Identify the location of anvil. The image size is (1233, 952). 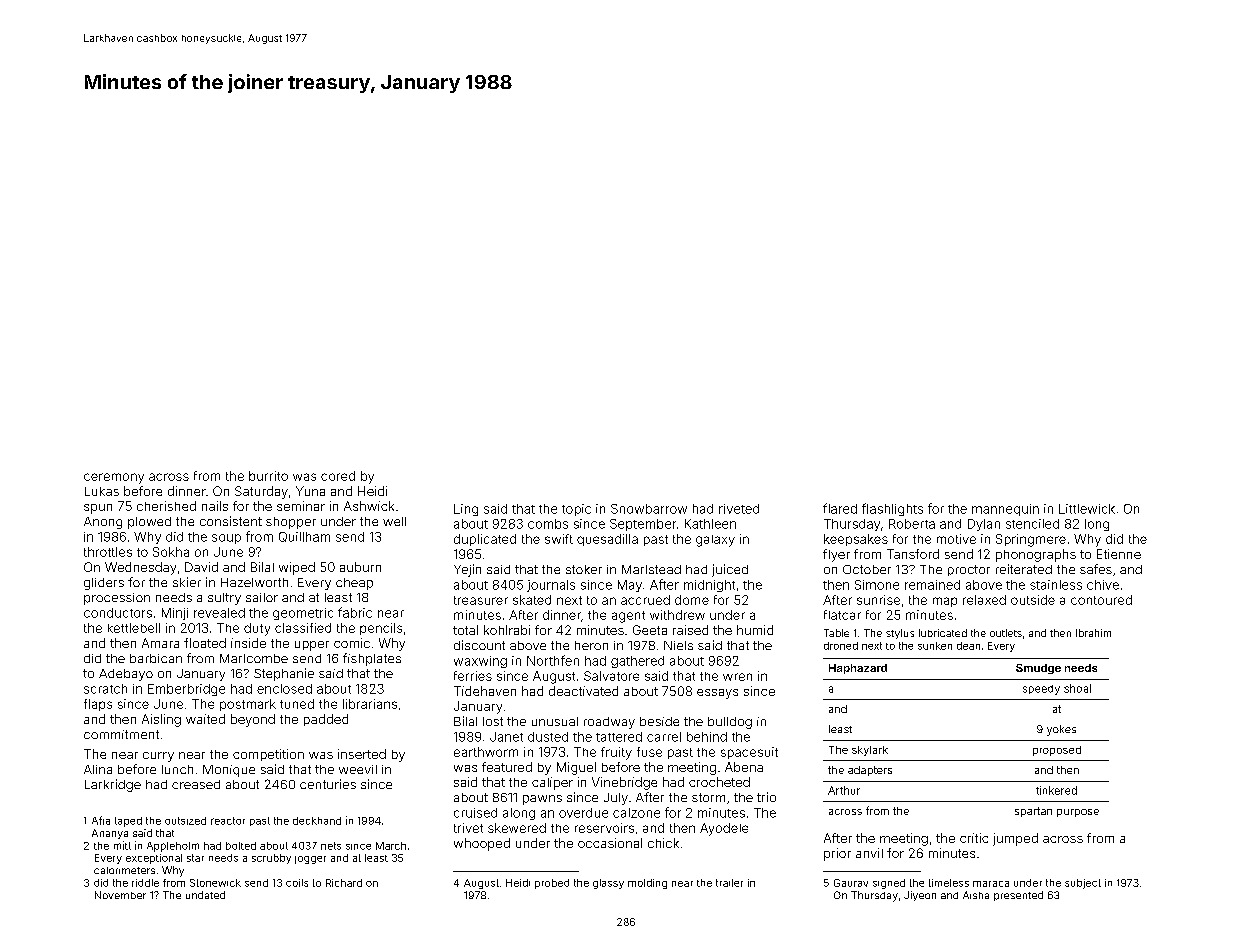
(869, 853).
